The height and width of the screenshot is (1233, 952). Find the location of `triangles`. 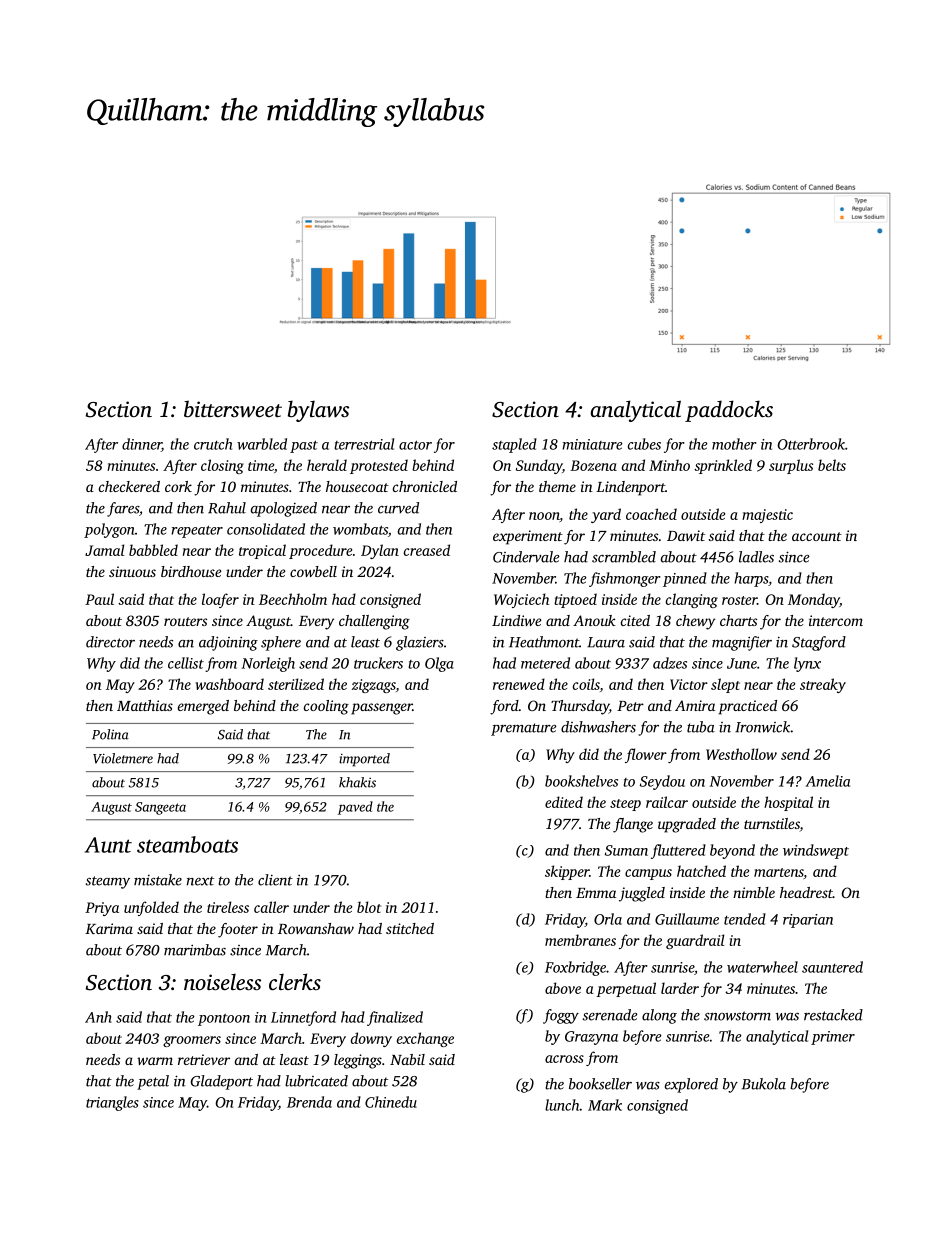

triangles is located at coordinates (112, 1103).
